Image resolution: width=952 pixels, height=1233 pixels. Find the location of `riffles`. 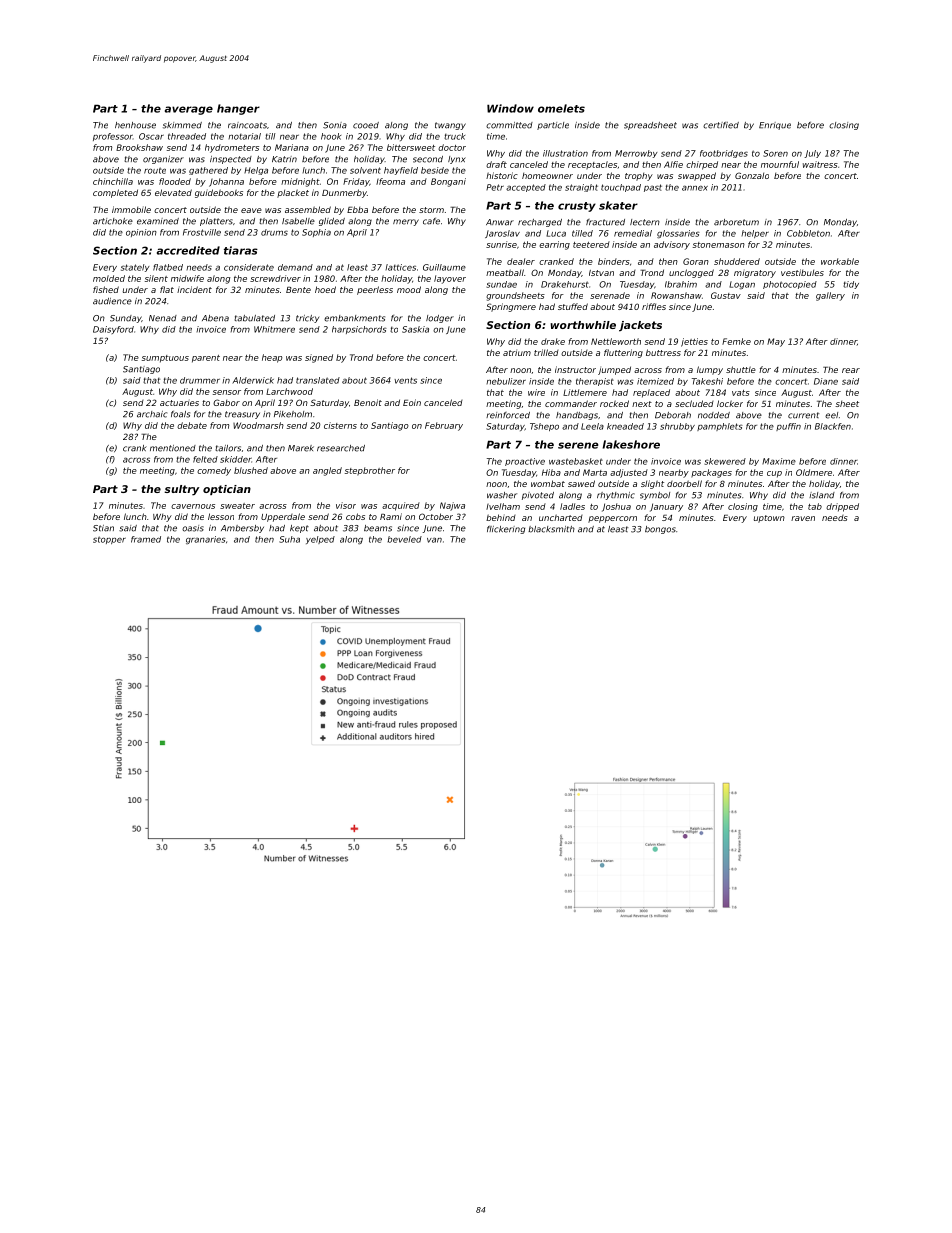

riffles is located at coordinates (654, 306).
